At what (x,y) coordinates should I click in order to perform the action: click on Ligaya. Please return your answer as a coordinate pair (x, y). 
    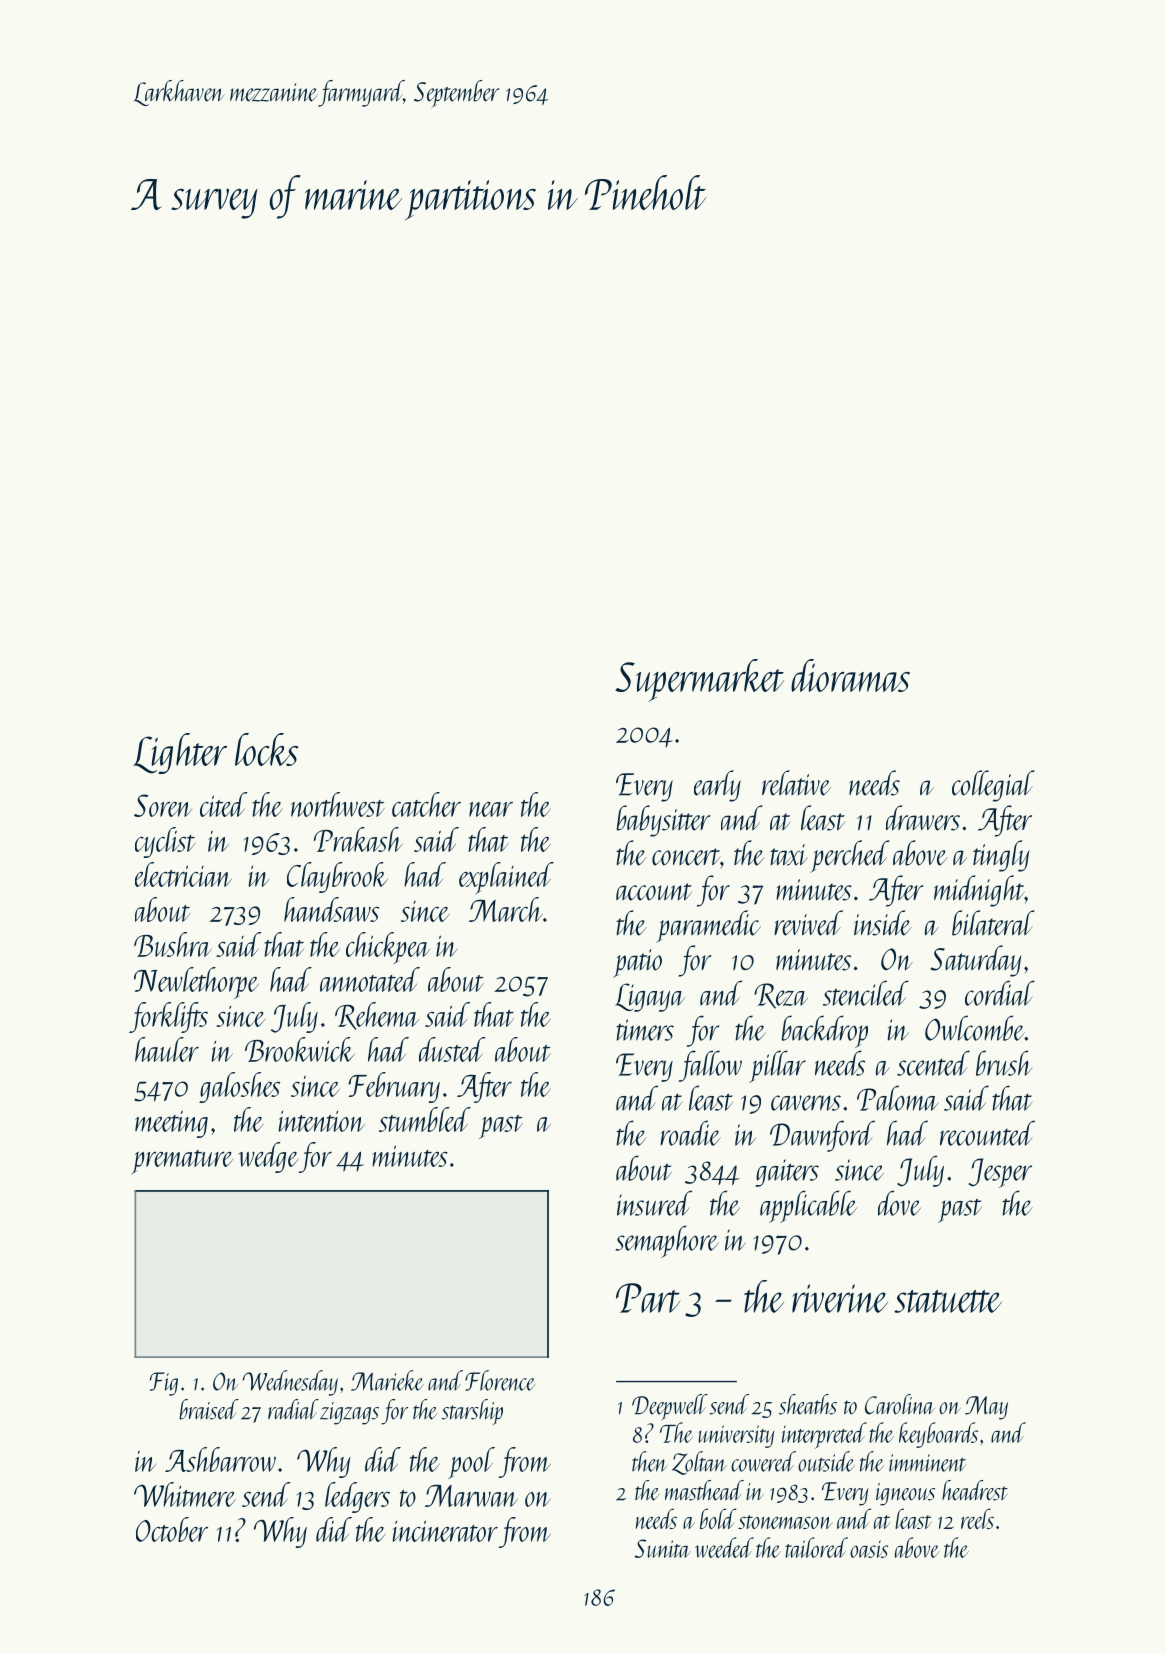
    Looking at the image, I should click on (650, 997).
